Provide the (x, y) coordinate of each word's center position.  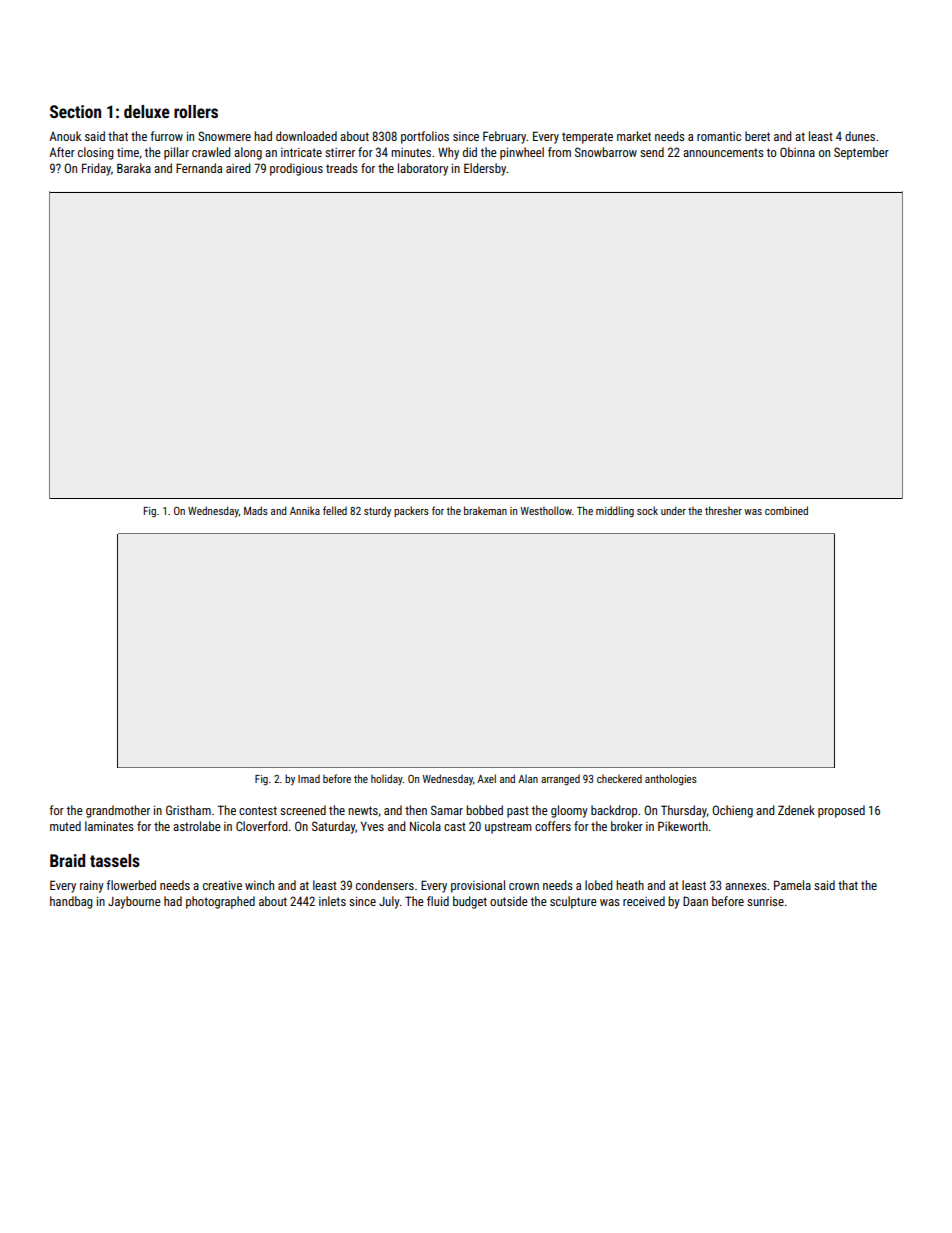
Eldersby (485, 169)
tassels (115, 860)
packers (411, 511)
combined (786, 510)
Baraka (134, 168)
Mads (256, 510)
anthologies (671, 779)
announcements (723, 152)
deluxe (147, 111)
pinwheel (522, 153)
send (652, 152)
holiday (387, 779)
